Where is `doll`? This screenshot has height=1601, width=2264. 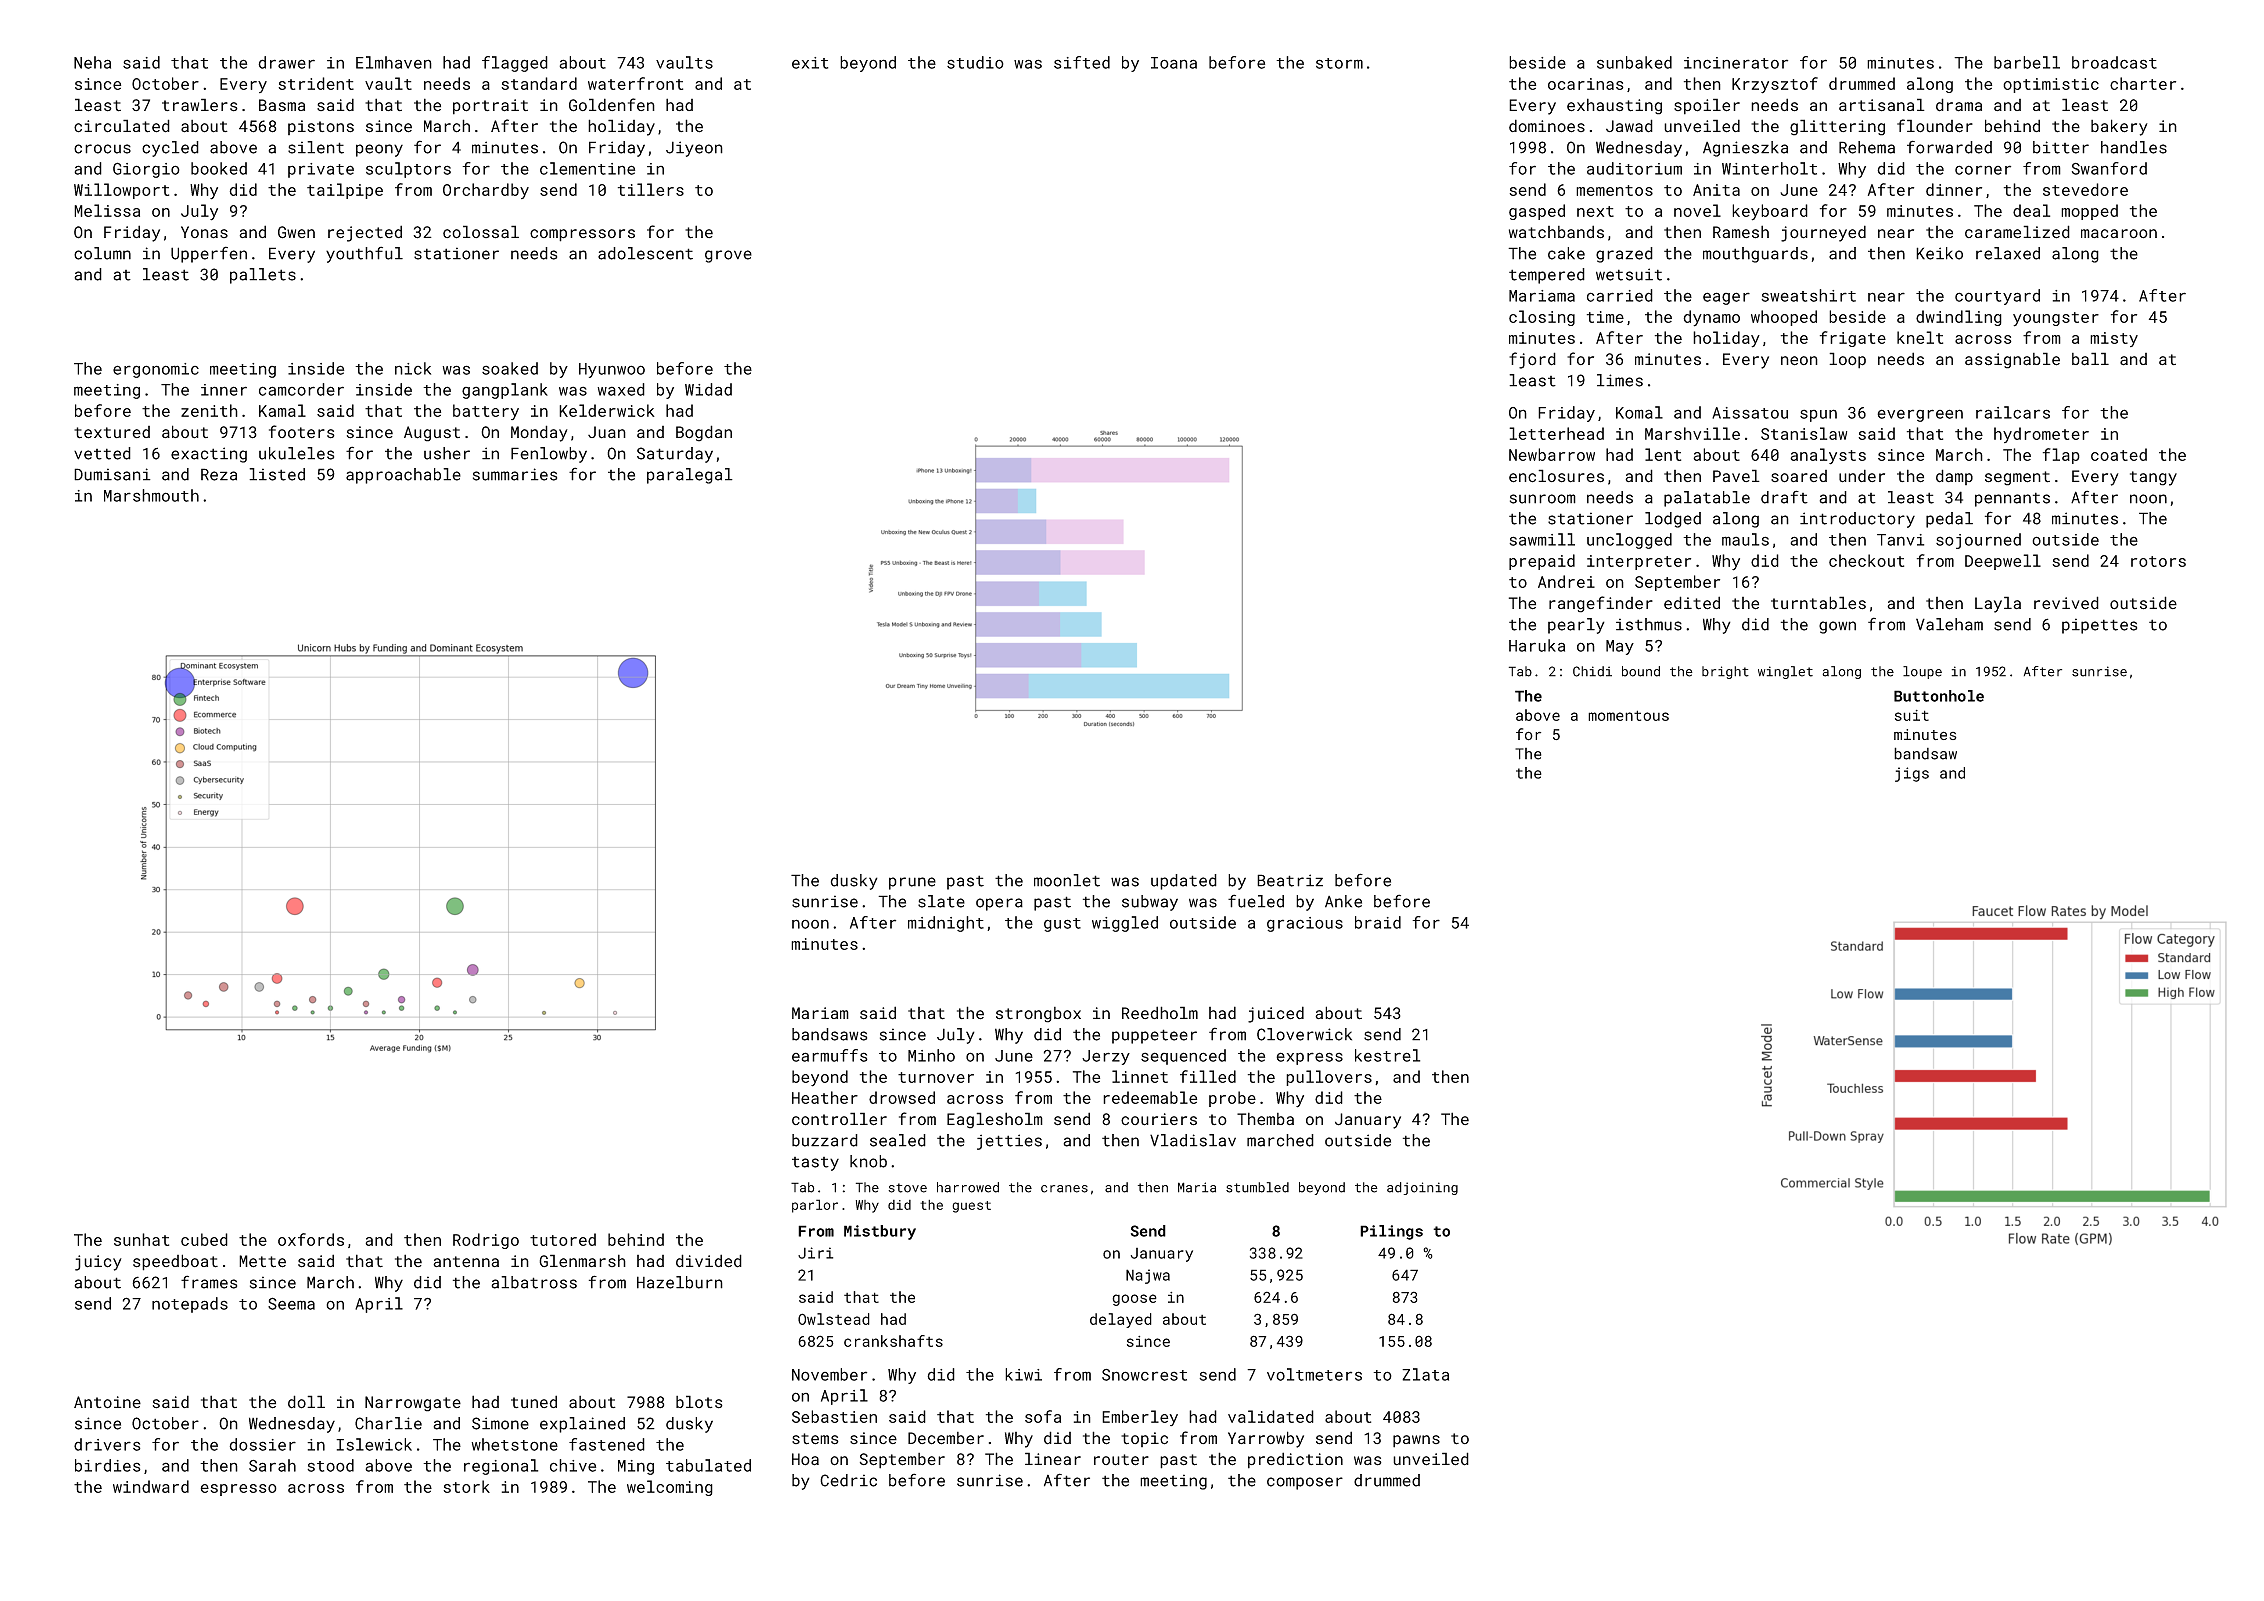 doll is located at coordinates (306, 1402).
